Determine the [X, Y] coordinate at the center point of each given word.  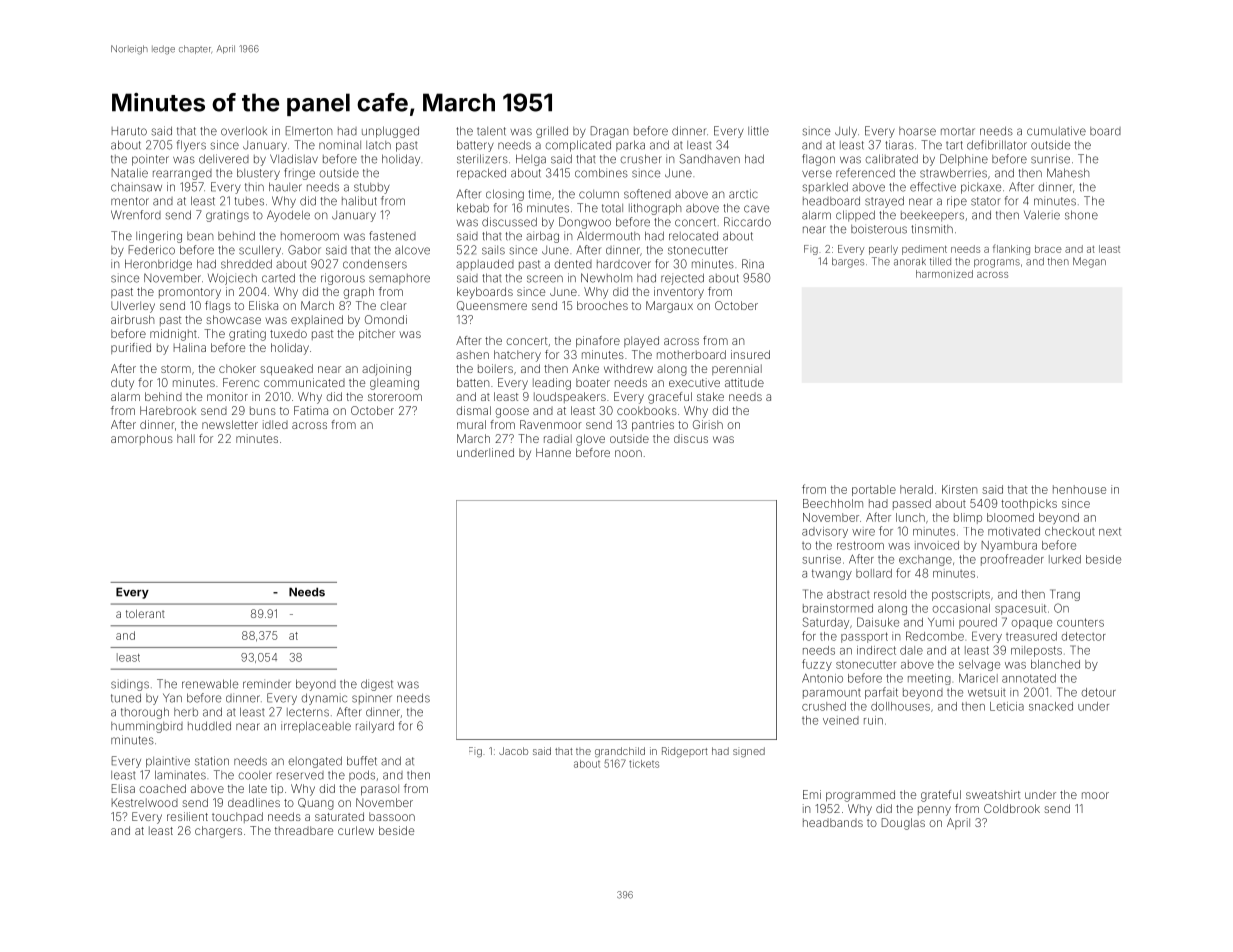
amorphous [142, 439]
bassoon [392, 816]
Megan [1089, 262]
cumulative [1056, 131]
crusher [641, 159]
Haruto [129, 131]
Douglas [903, 824]
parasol [380, 790]
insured [750, 354]
